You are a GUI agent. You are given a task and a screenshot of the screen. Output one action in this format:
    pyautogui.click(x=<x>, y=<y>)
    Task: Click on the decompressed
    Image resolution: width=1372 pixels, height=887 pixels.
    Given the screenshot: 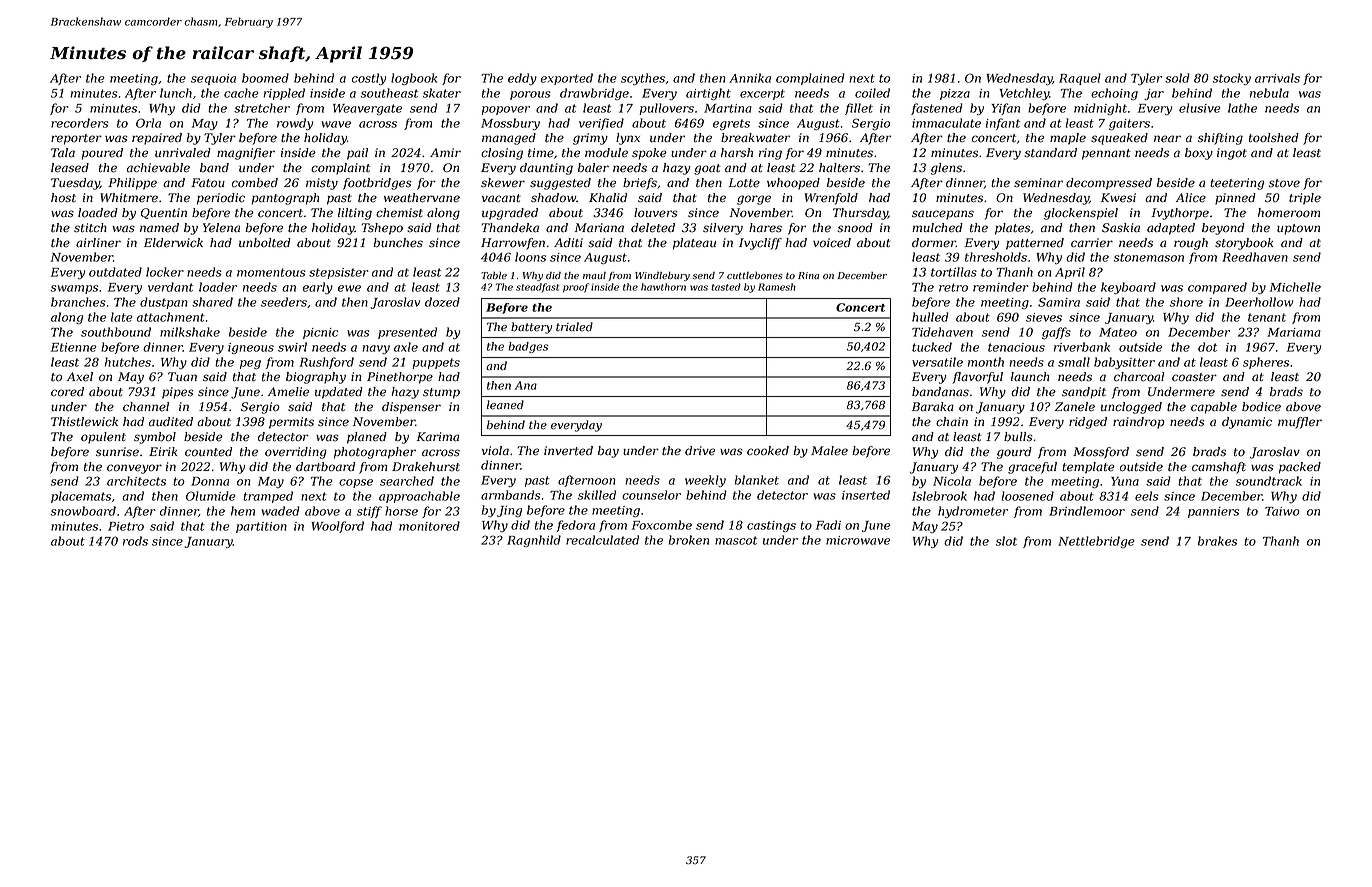 What is the action you would take?
    pyautogui.click(x=1109, y=184)
